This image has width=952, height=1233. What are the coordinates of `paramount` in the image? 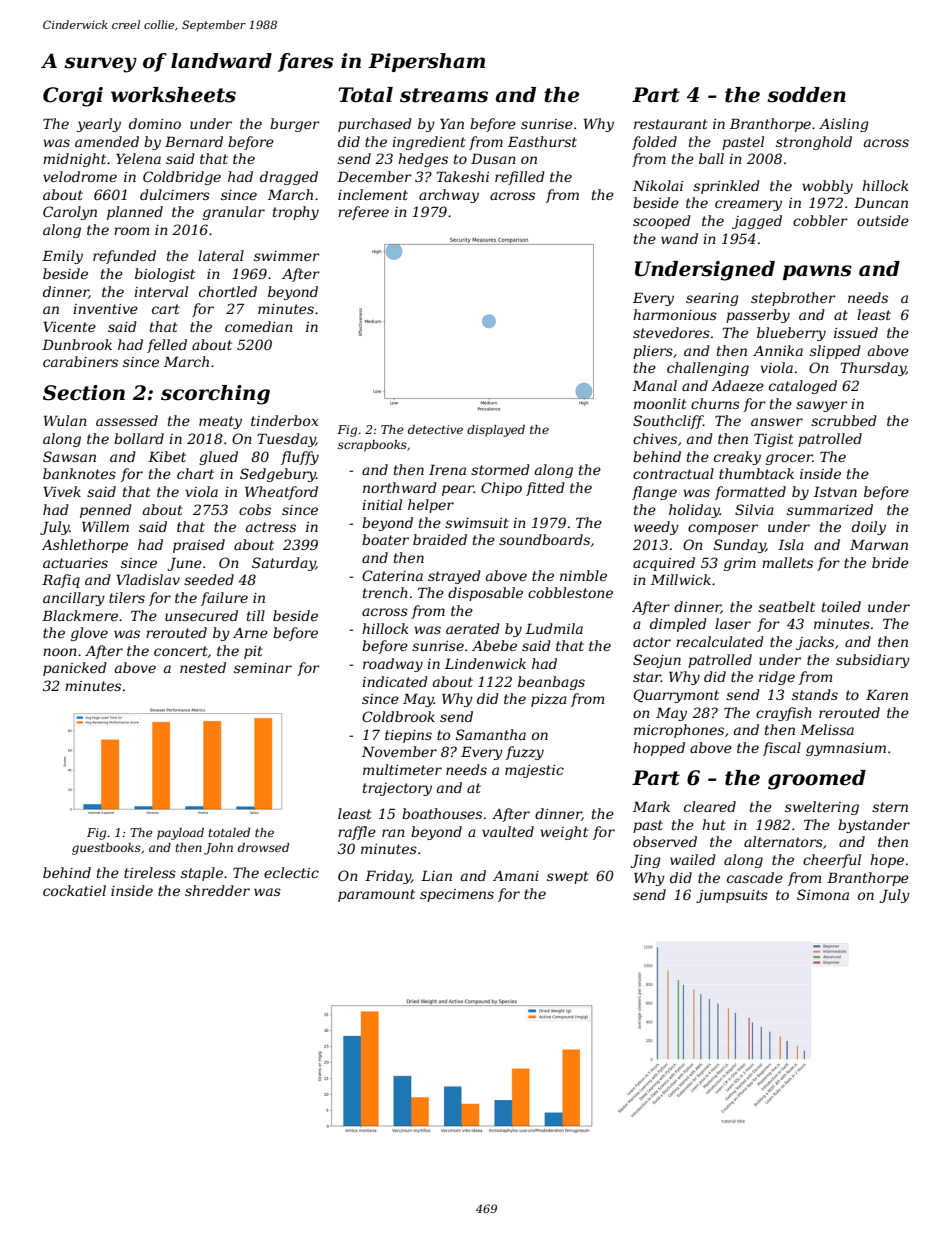 It's located at (376, 895).
